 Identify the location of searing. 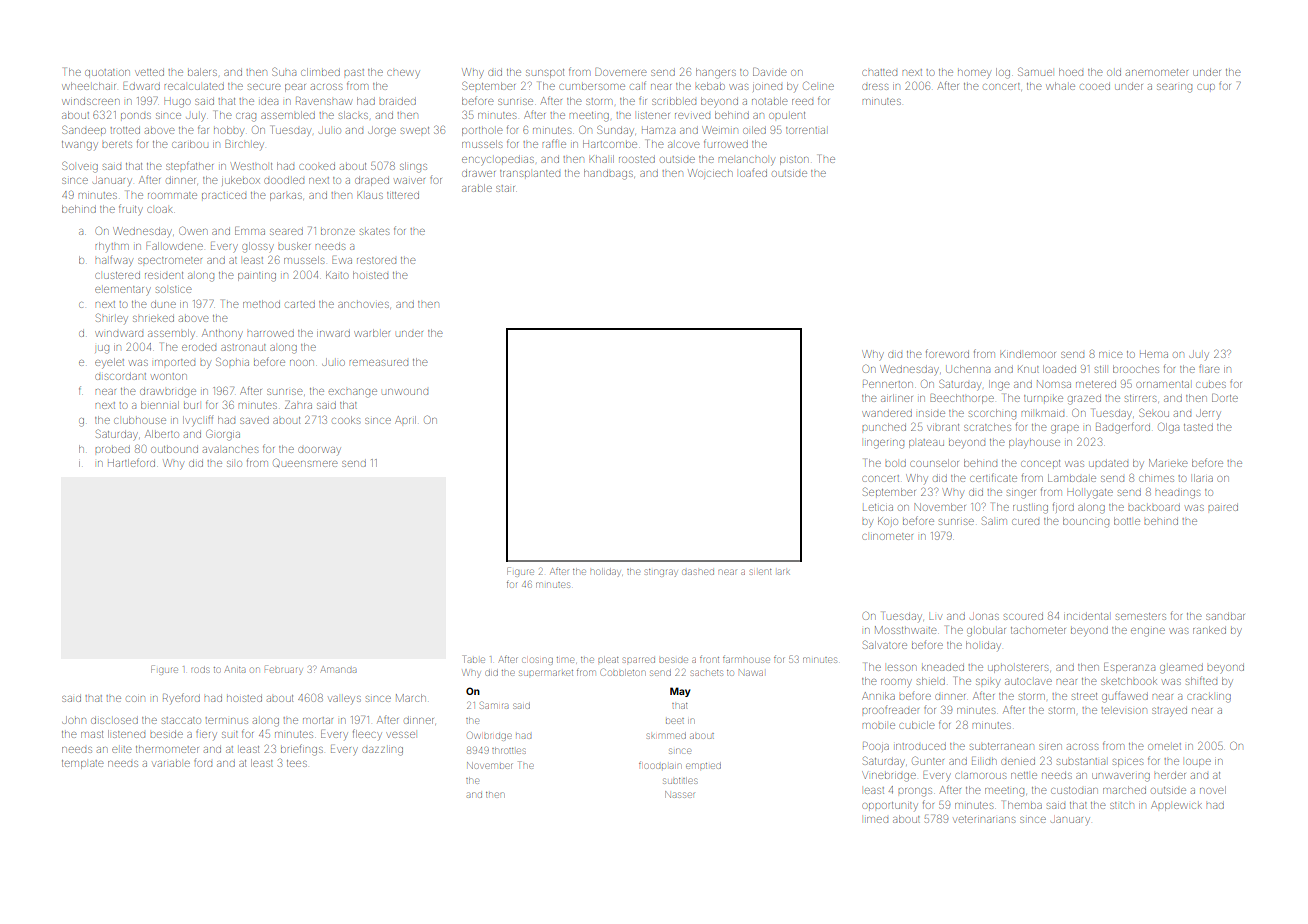
(1174, 88).
